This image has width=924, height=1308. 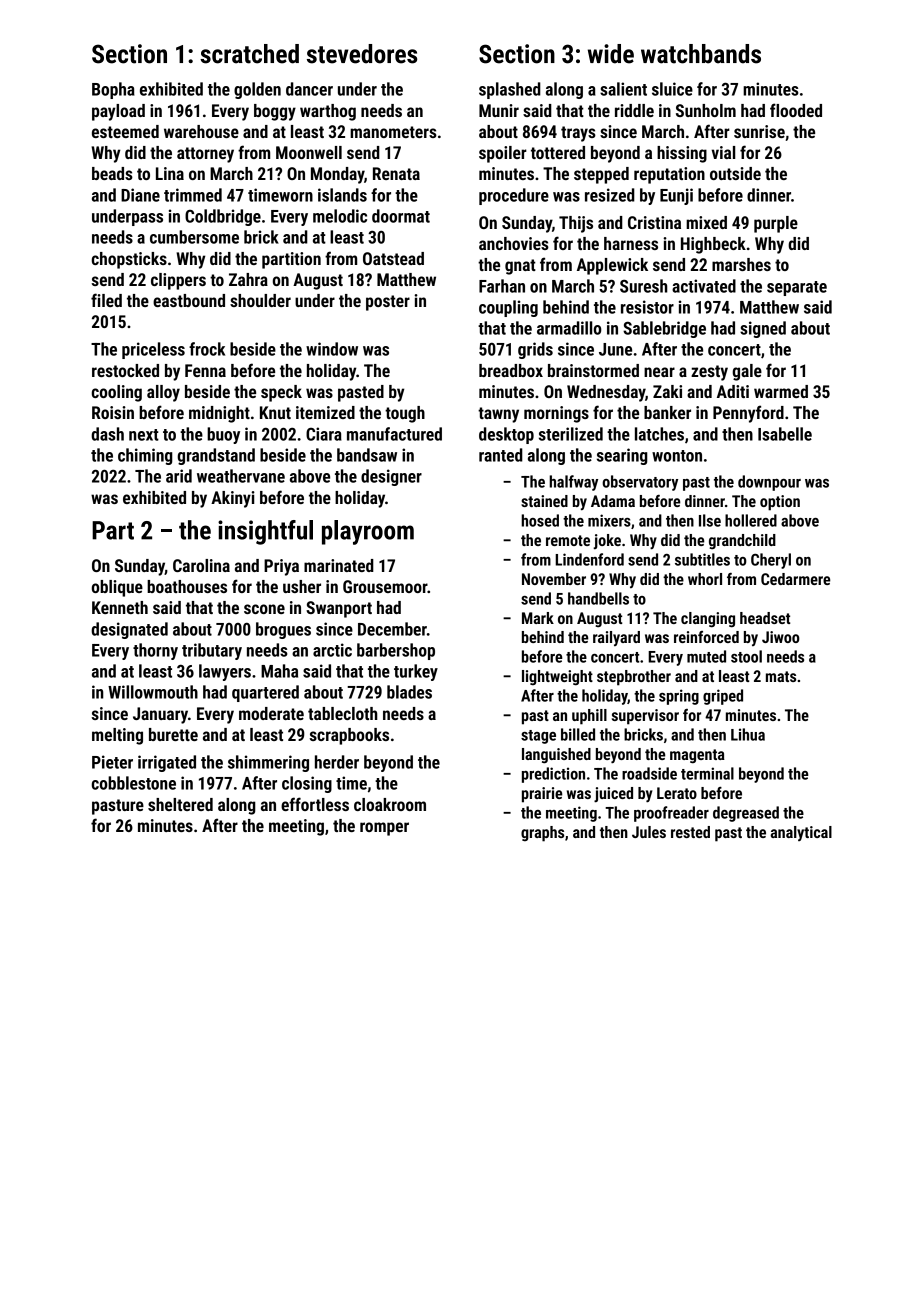 I want to click on Bopha, so click(x=113, y=90).
